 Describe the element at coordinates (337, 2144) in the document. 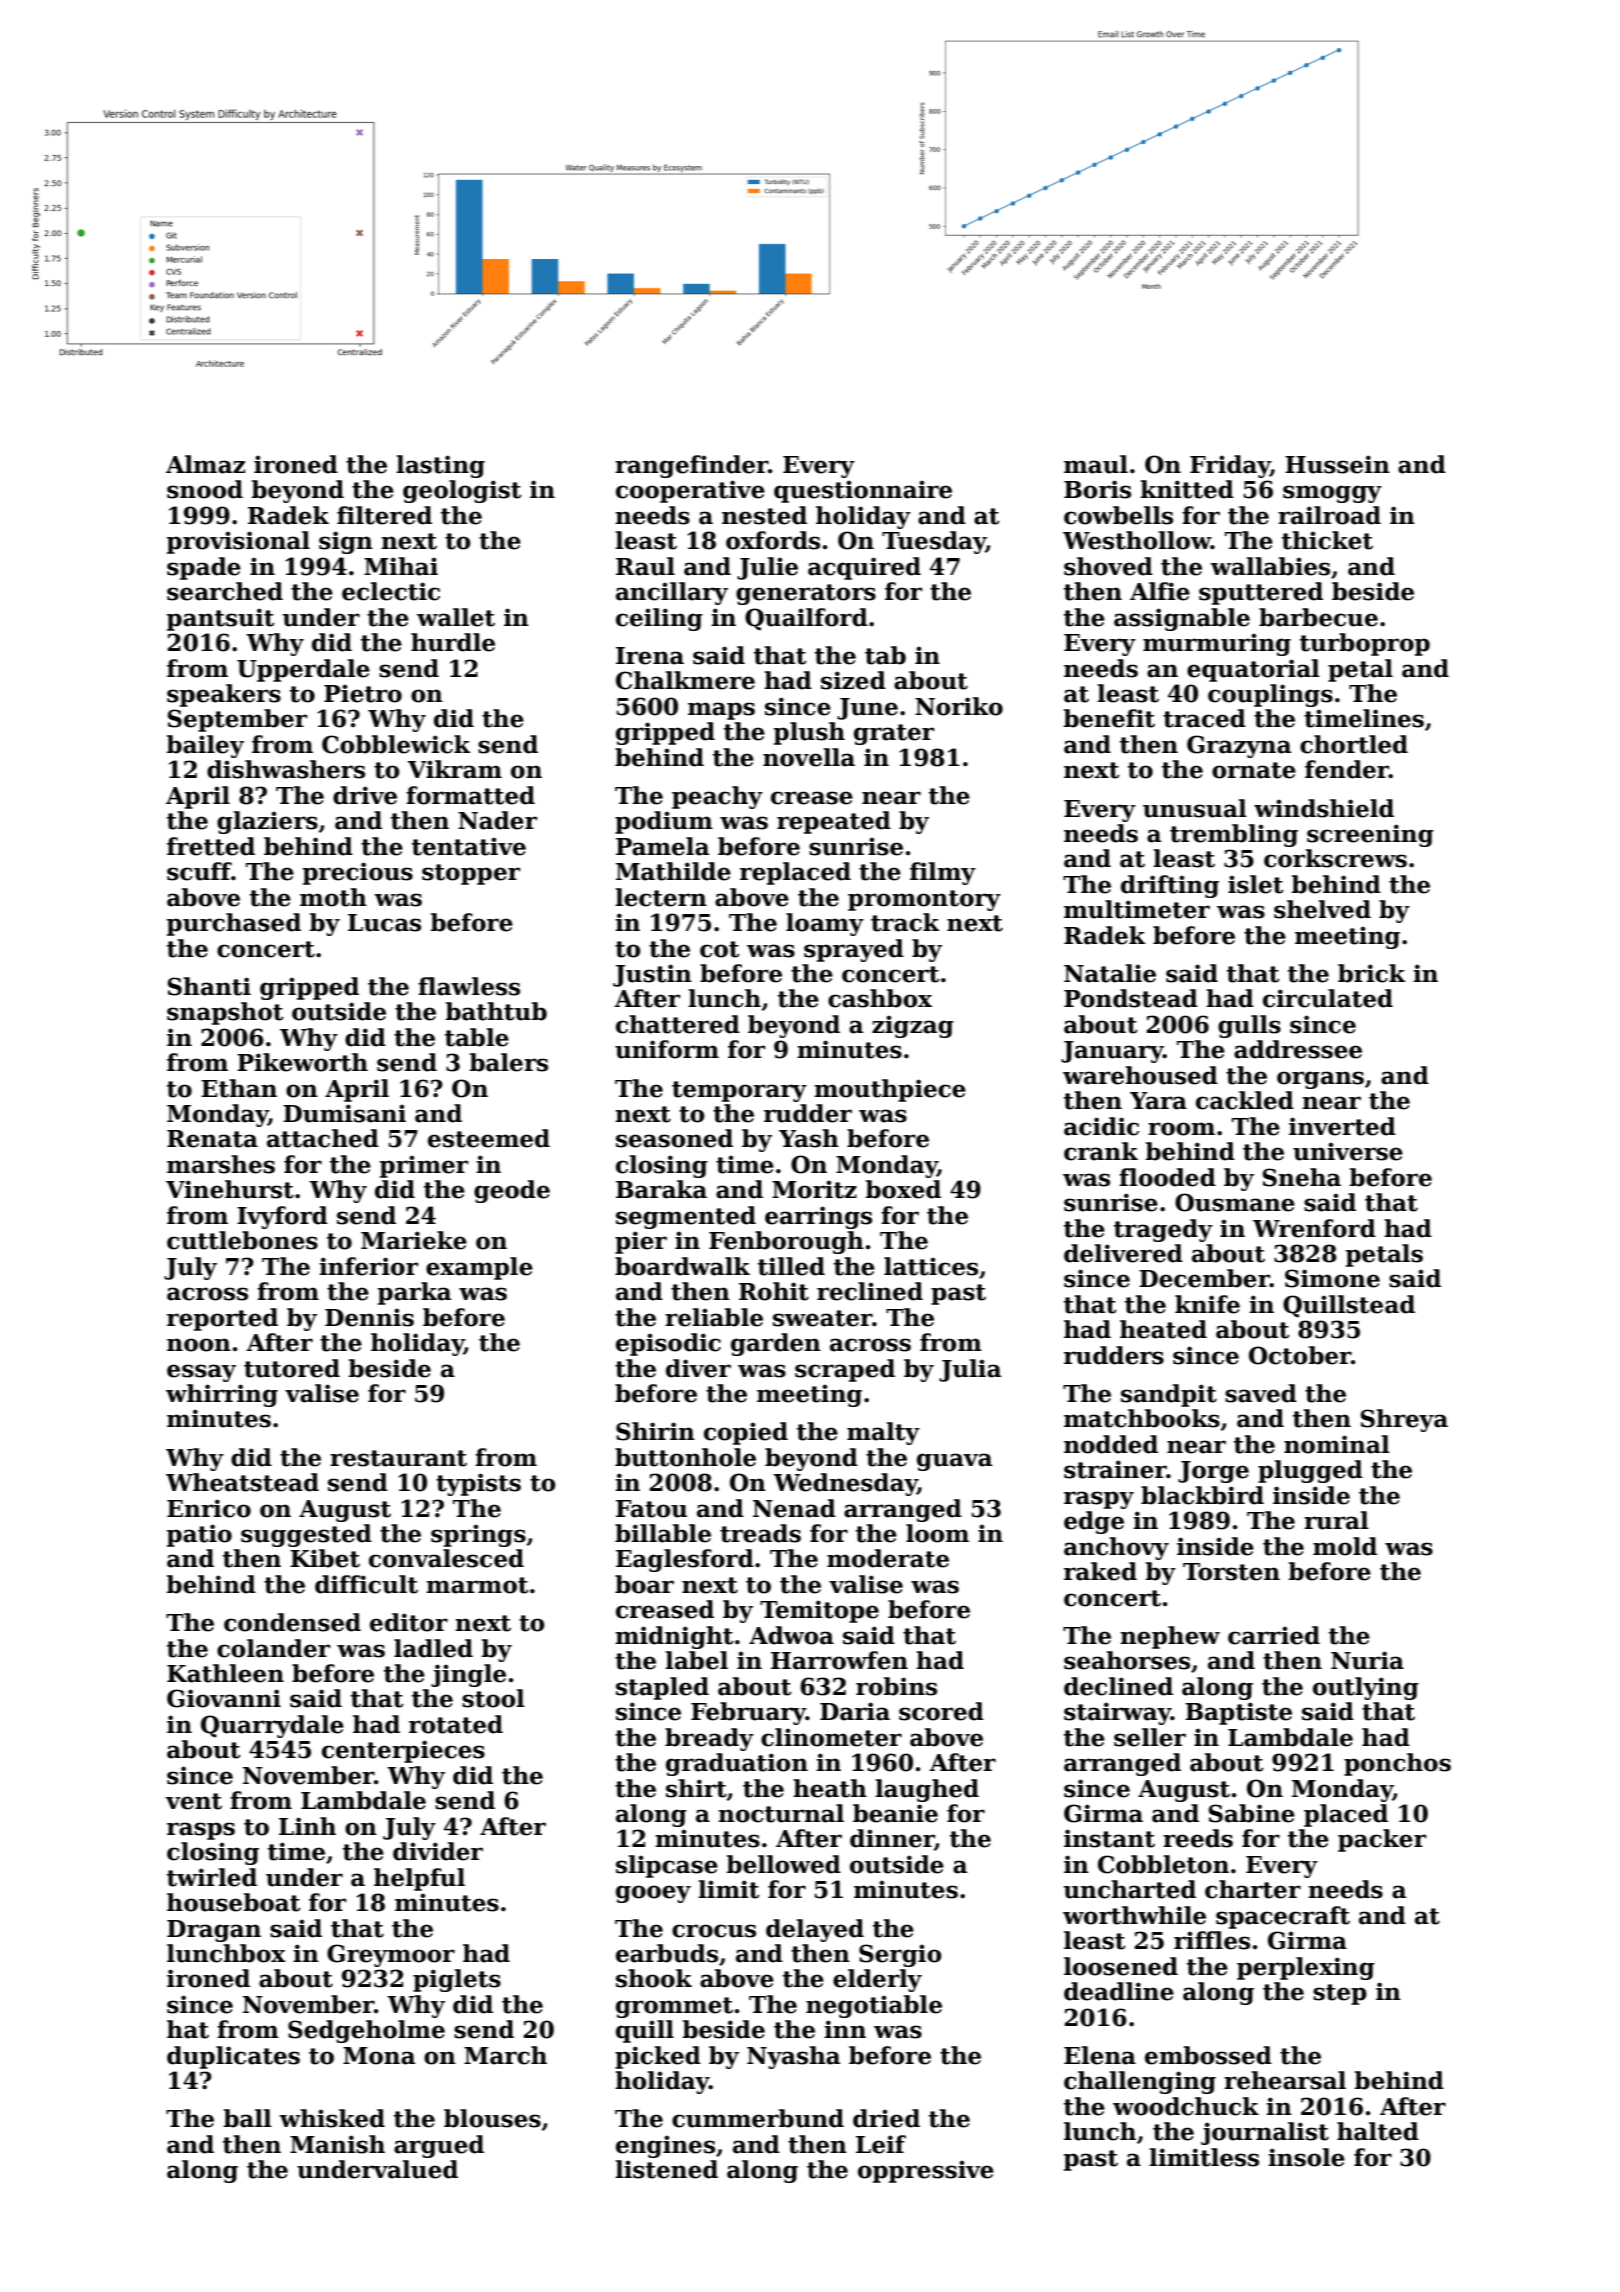

I see `Manish` at that location.
